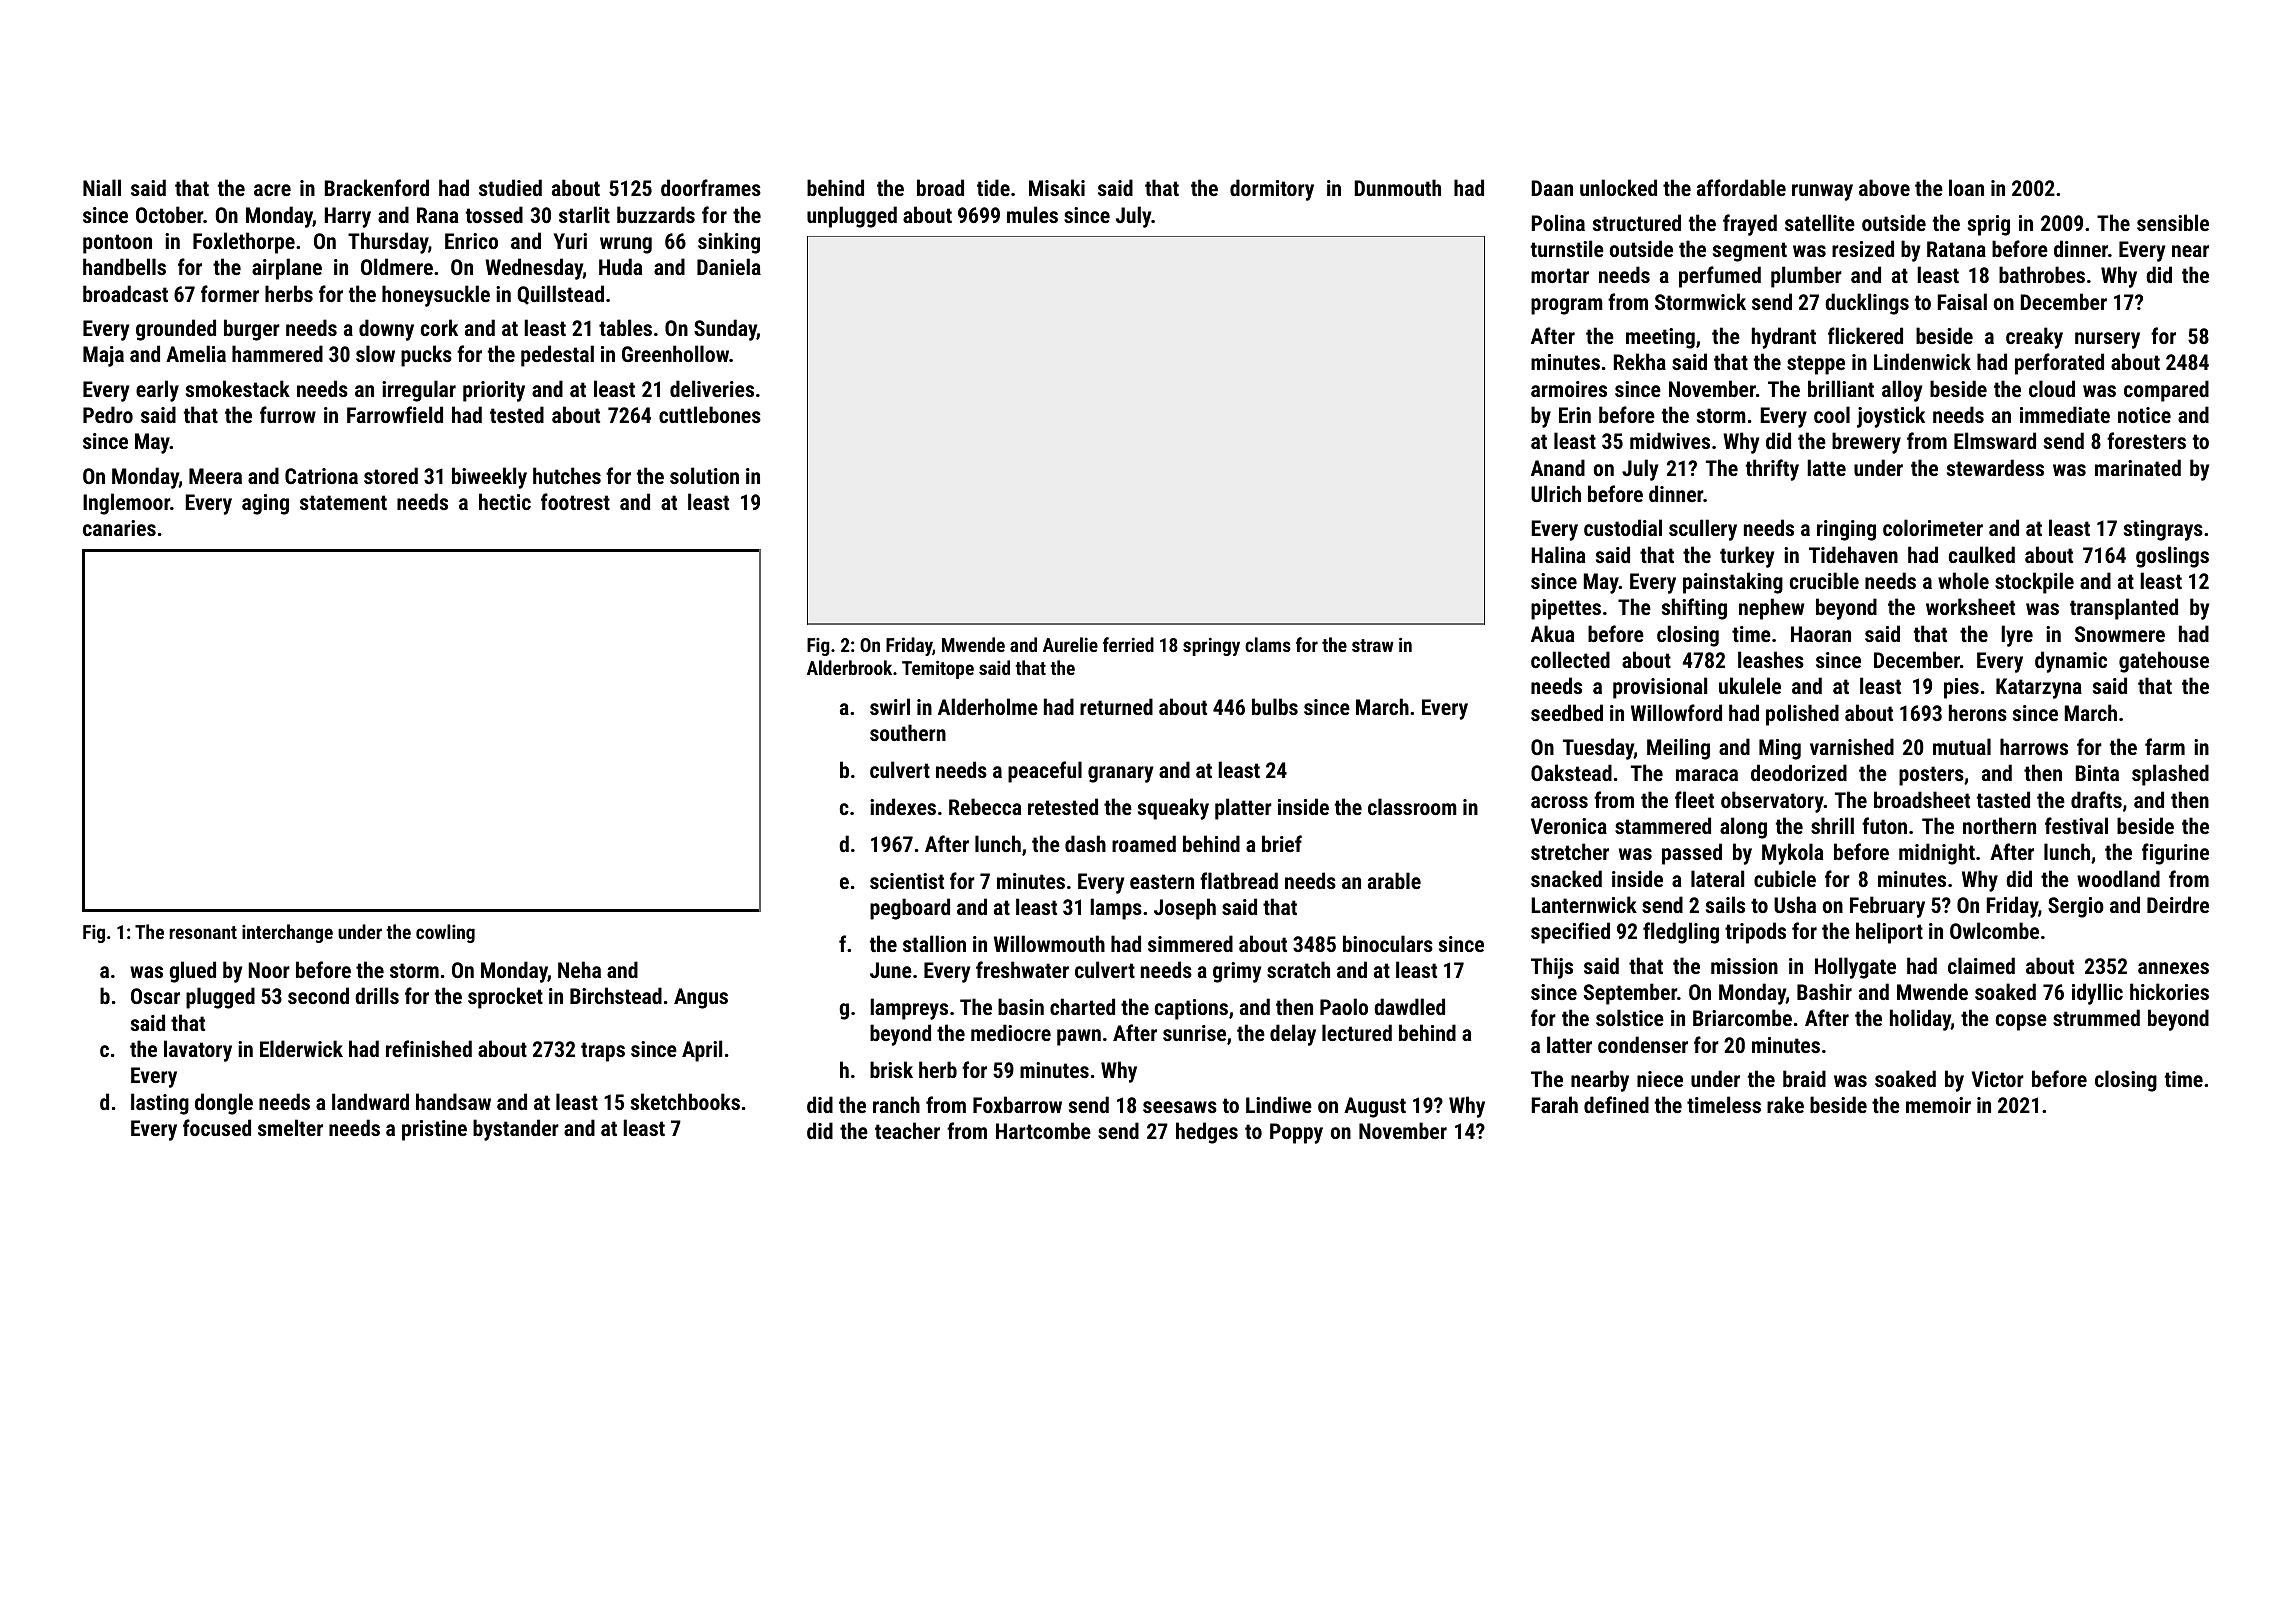  I want to click on Poppy, so click(1296, 1133).
